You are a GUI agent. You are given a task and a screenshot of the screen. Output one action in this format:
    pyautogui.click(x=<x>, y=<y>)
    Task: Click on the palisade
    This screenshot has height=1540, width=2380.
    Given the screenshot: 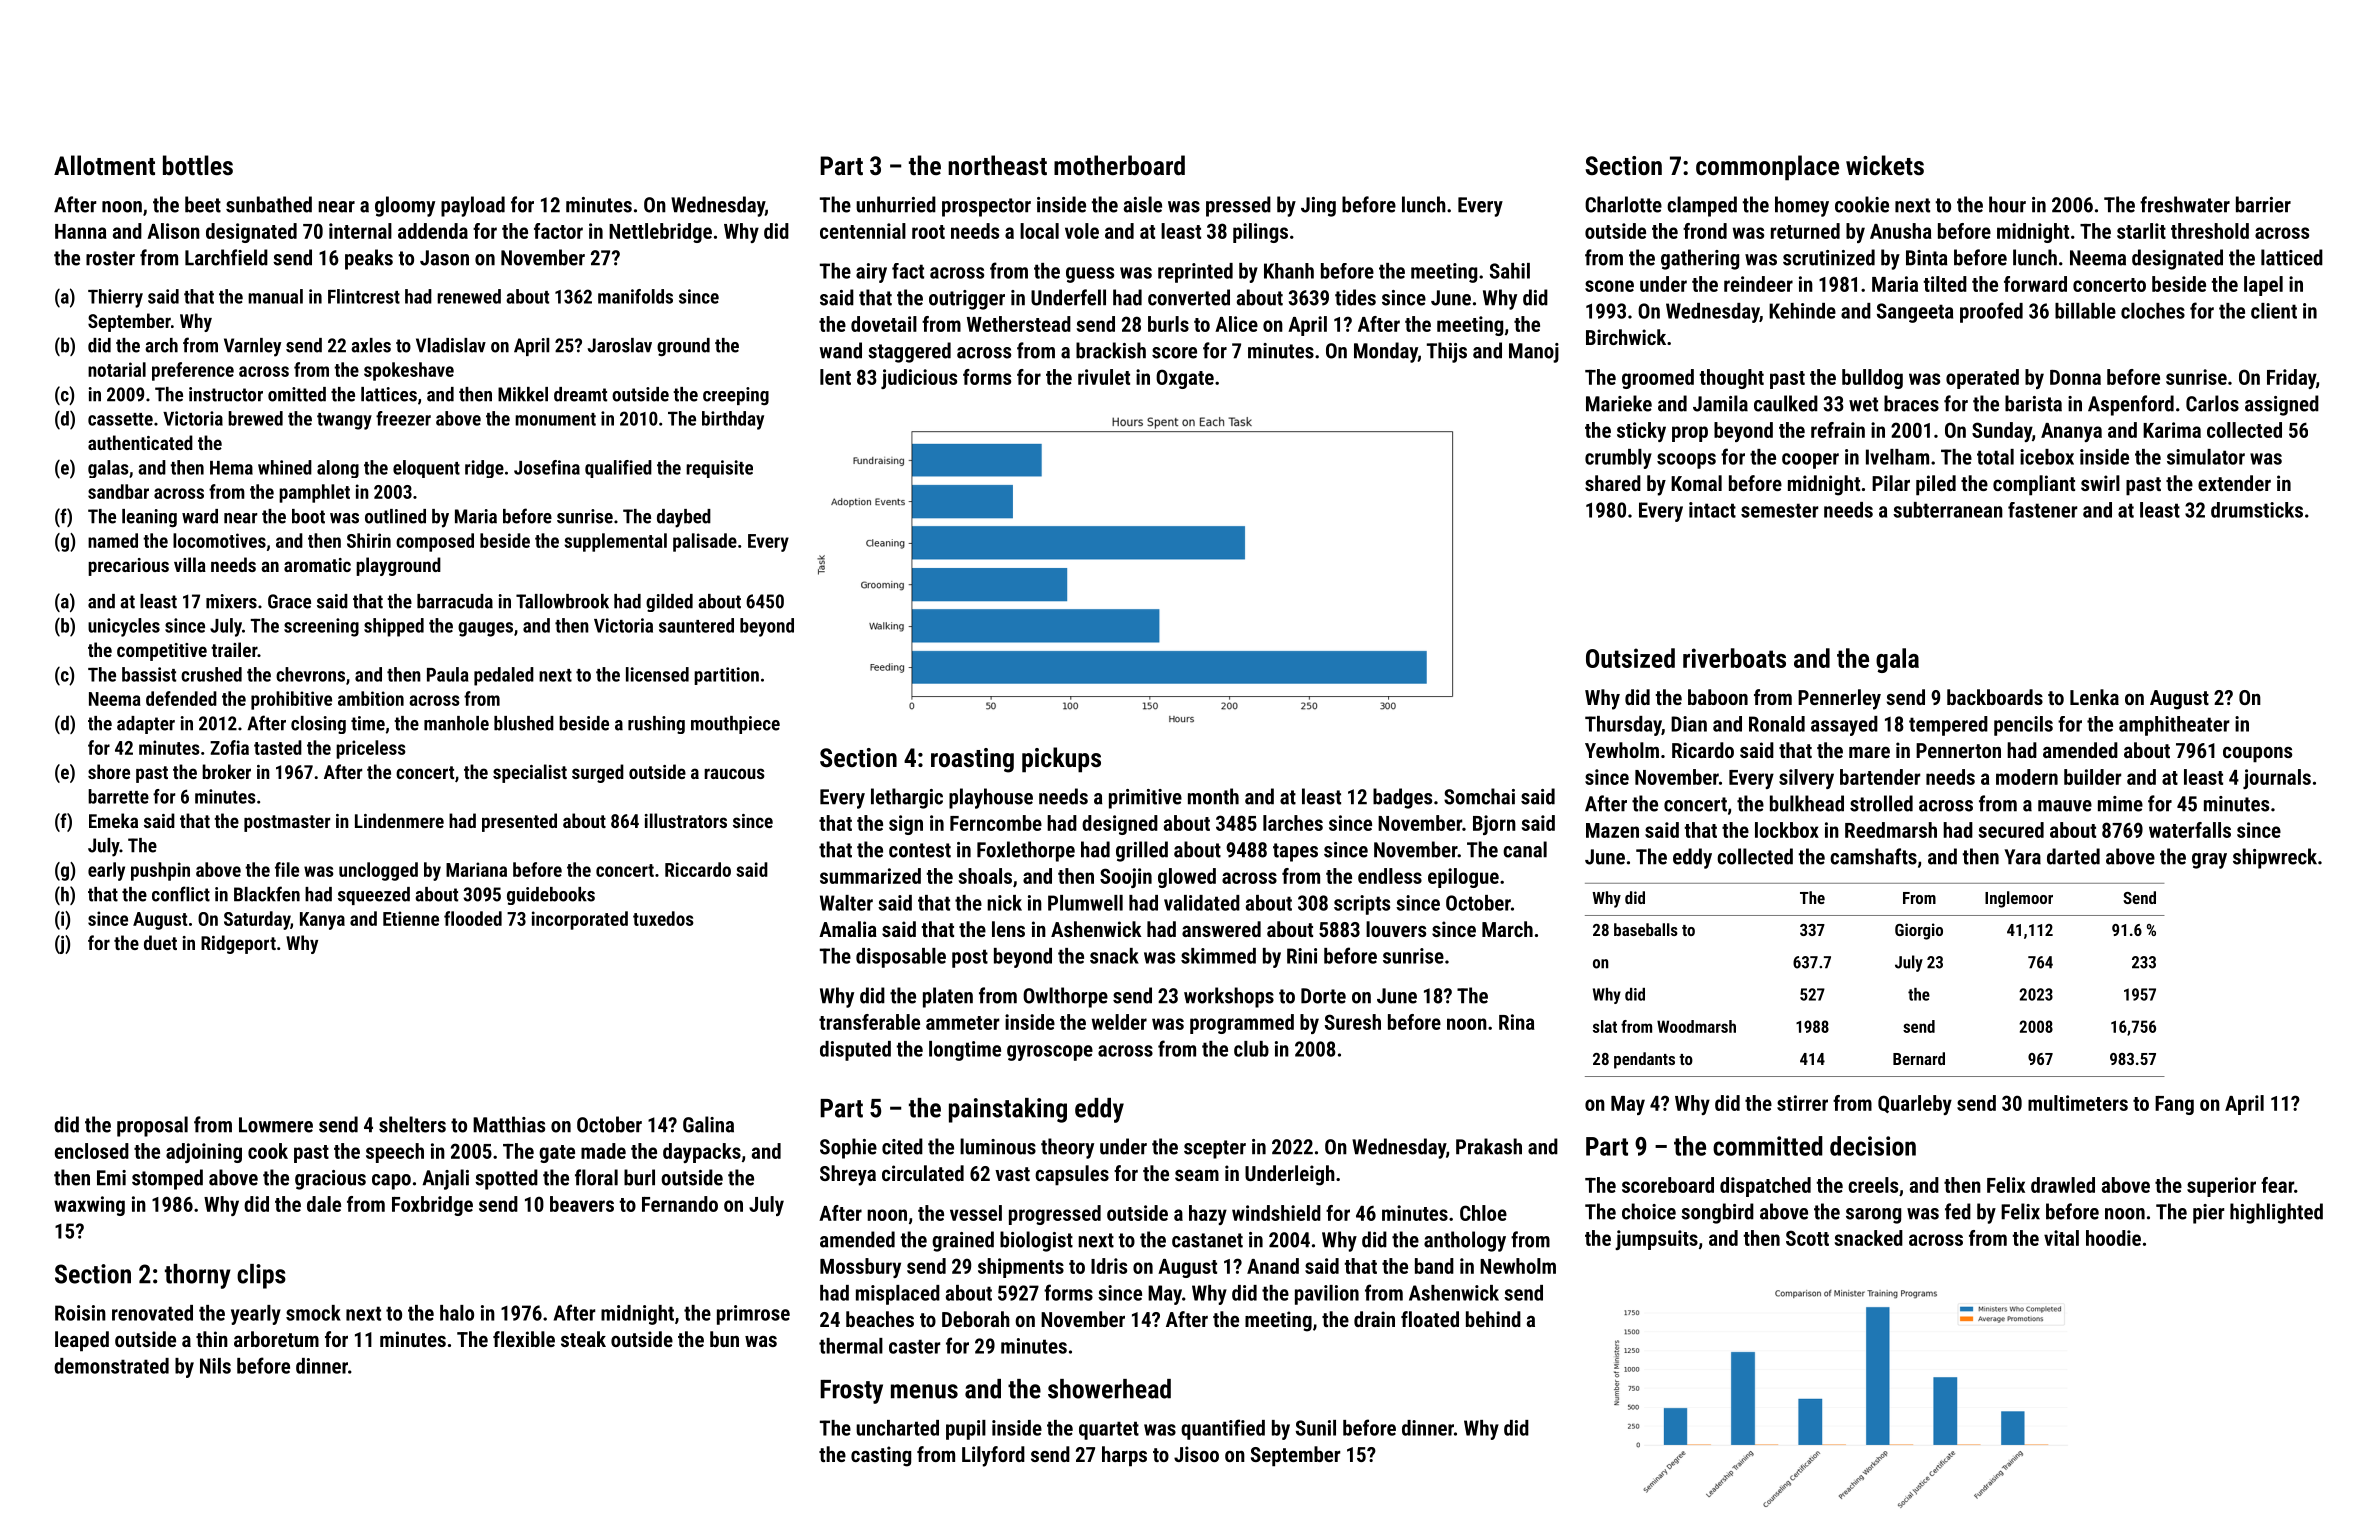 What is the action you would take?
    pyautogui.click(x=705, y=542)
